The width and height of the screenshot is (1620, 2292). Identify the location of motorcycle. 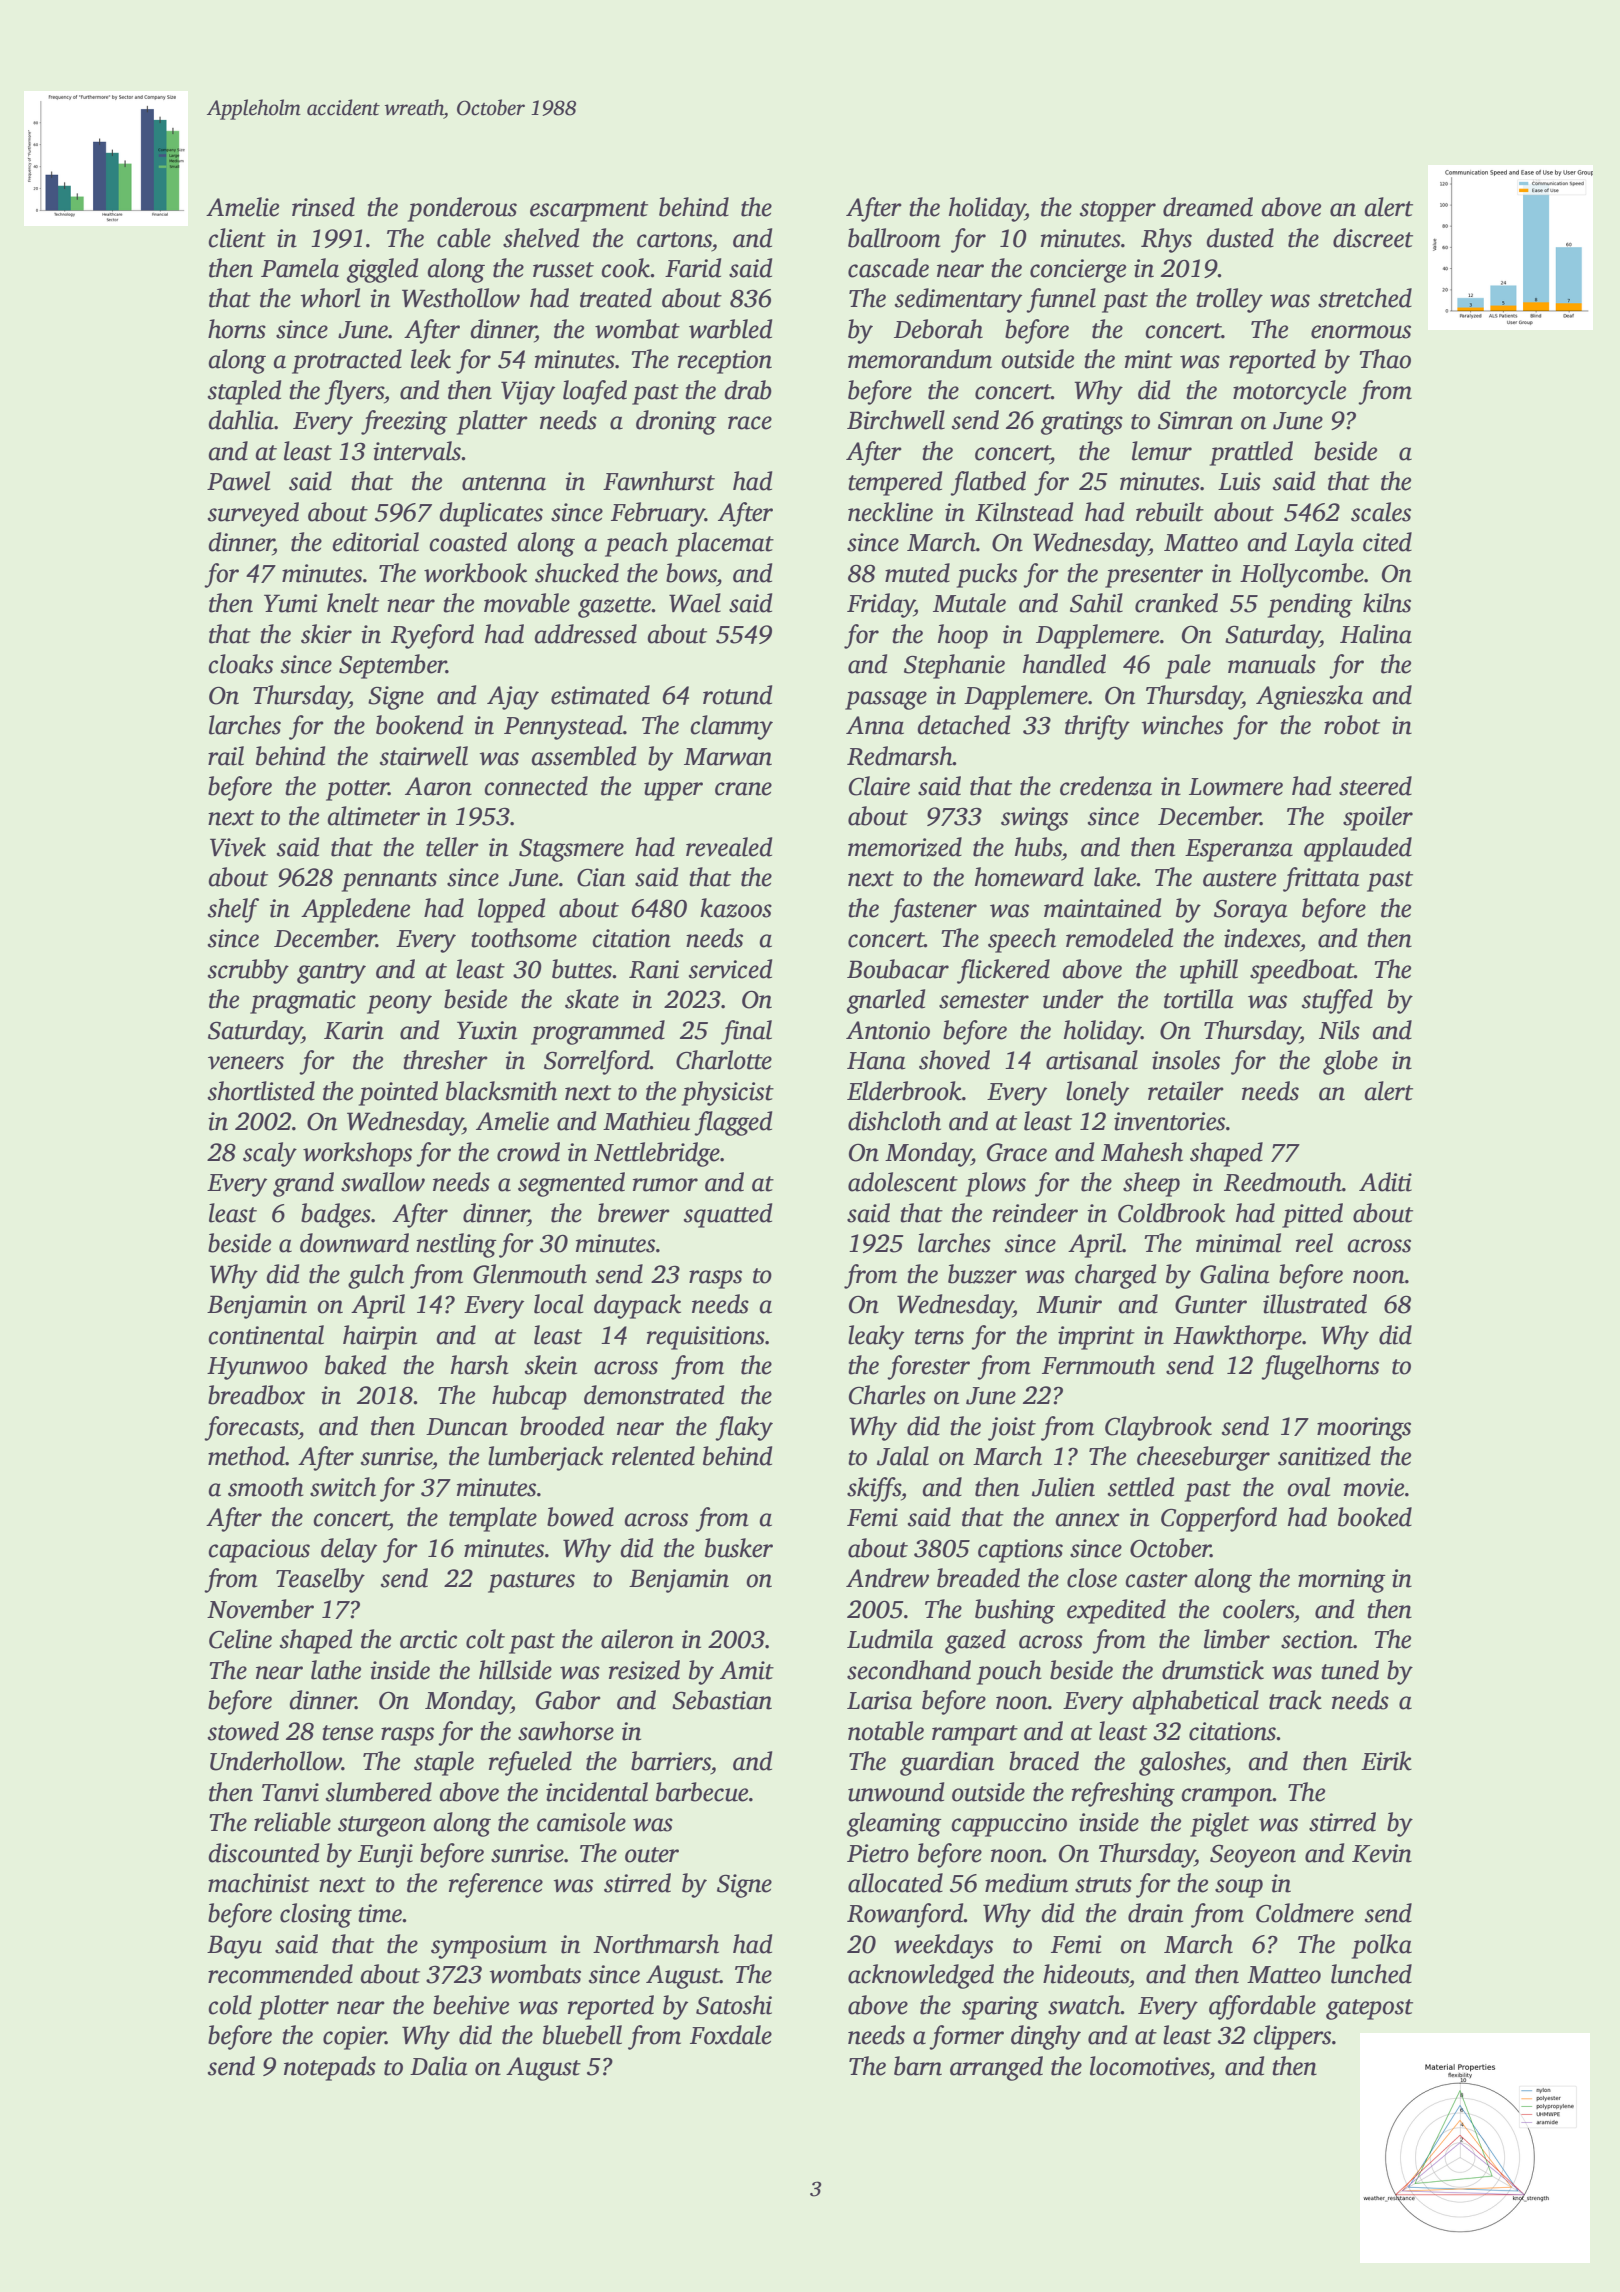
(1289, 392).
